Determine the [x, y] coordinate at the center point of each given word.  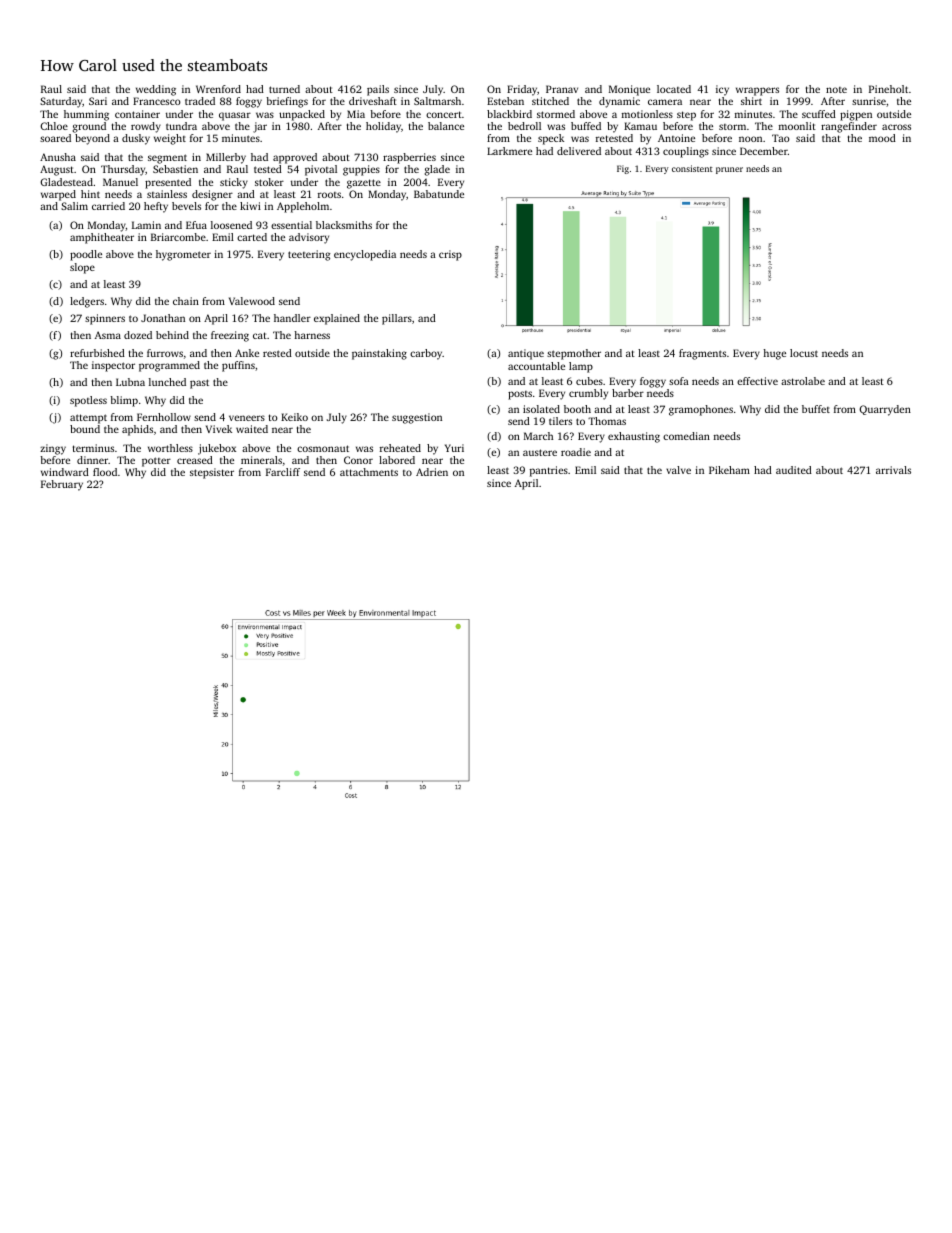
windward [65, 472]
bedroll [524, 126]
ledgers [87, 302]
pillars [397, 319]
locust [804, 353]
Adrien [432, 472]
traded [200, 101]
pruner [729, 170]
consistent [692, 168]
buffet [816, 409]
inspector [113, 366]
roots [329, 195]
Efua [196, 225]
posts [520, 395]
